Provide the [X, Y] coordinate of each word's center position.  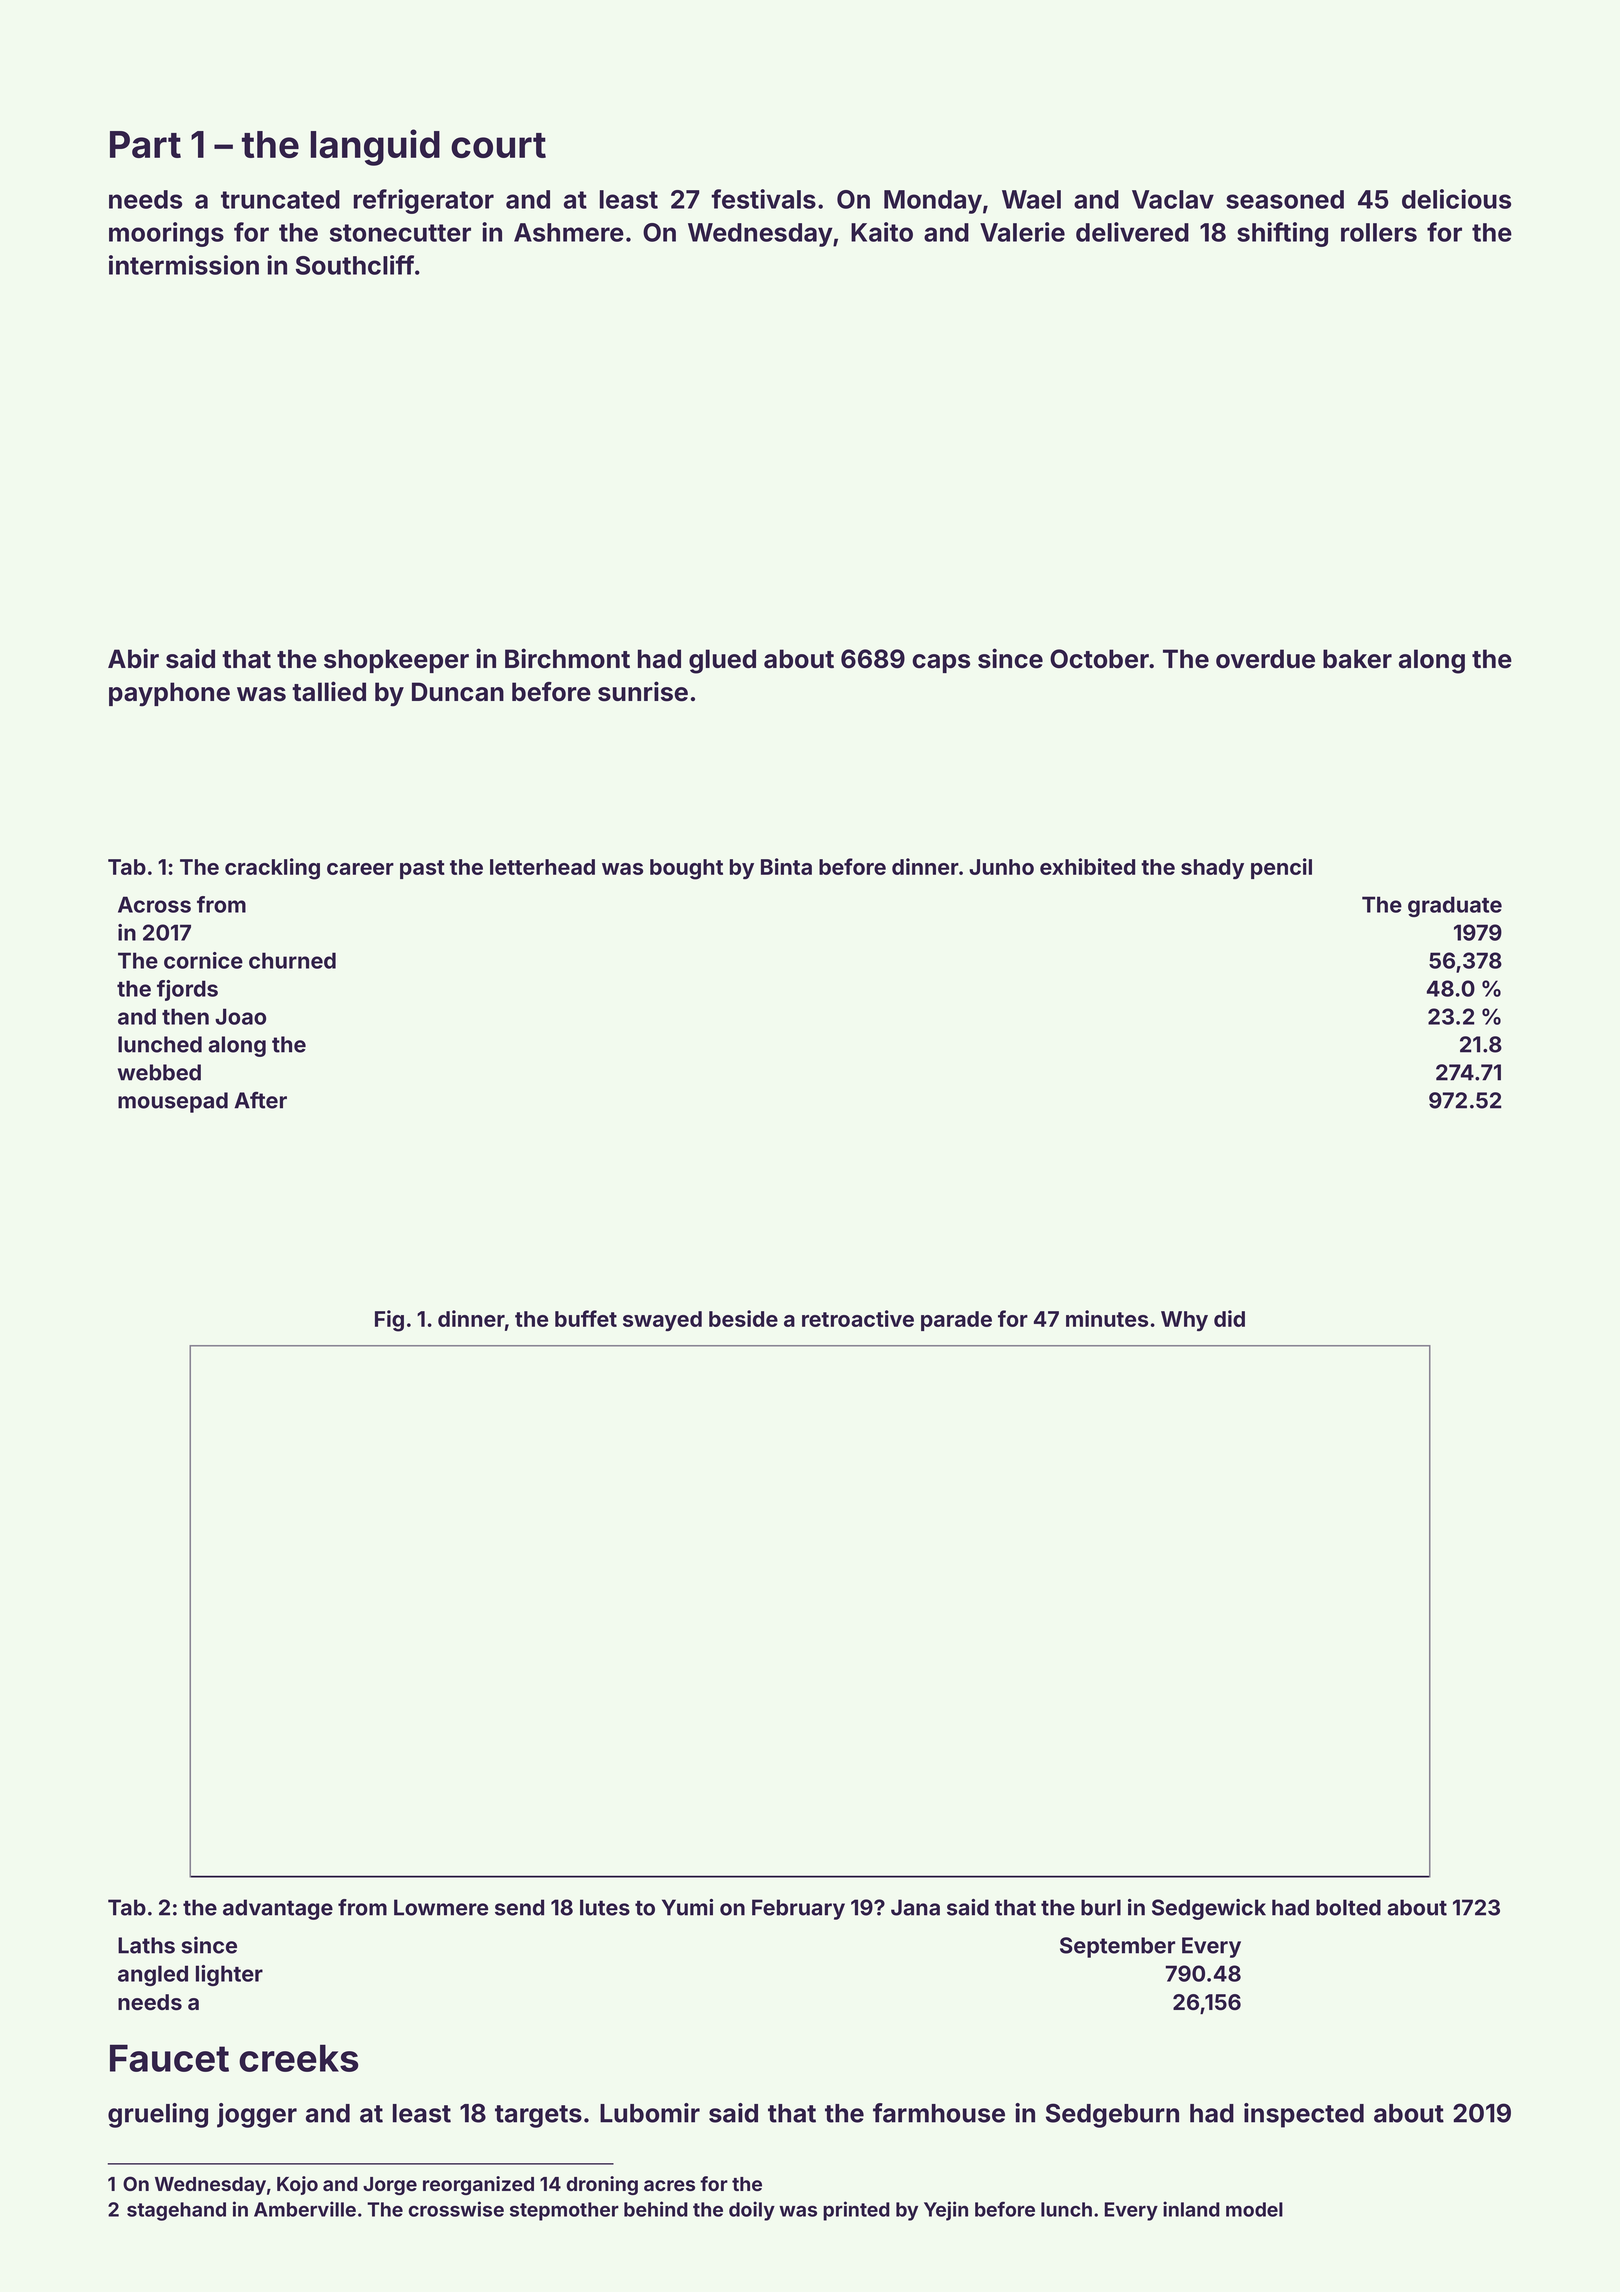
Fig [389, 1321]
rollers [1379, 232]
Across [154, 904]
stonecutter [400, 233]
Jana [915, 1907]
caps [941, 663]
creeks [298, 2058]
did [1229, 1318]
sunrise [643, 691]
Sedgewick [1209, 1909]
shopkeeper [396, 661]
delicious [1456, 199]
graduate [1455, 906]
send [519, 1907]
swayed [662, 1321]
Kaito [882, 232]
